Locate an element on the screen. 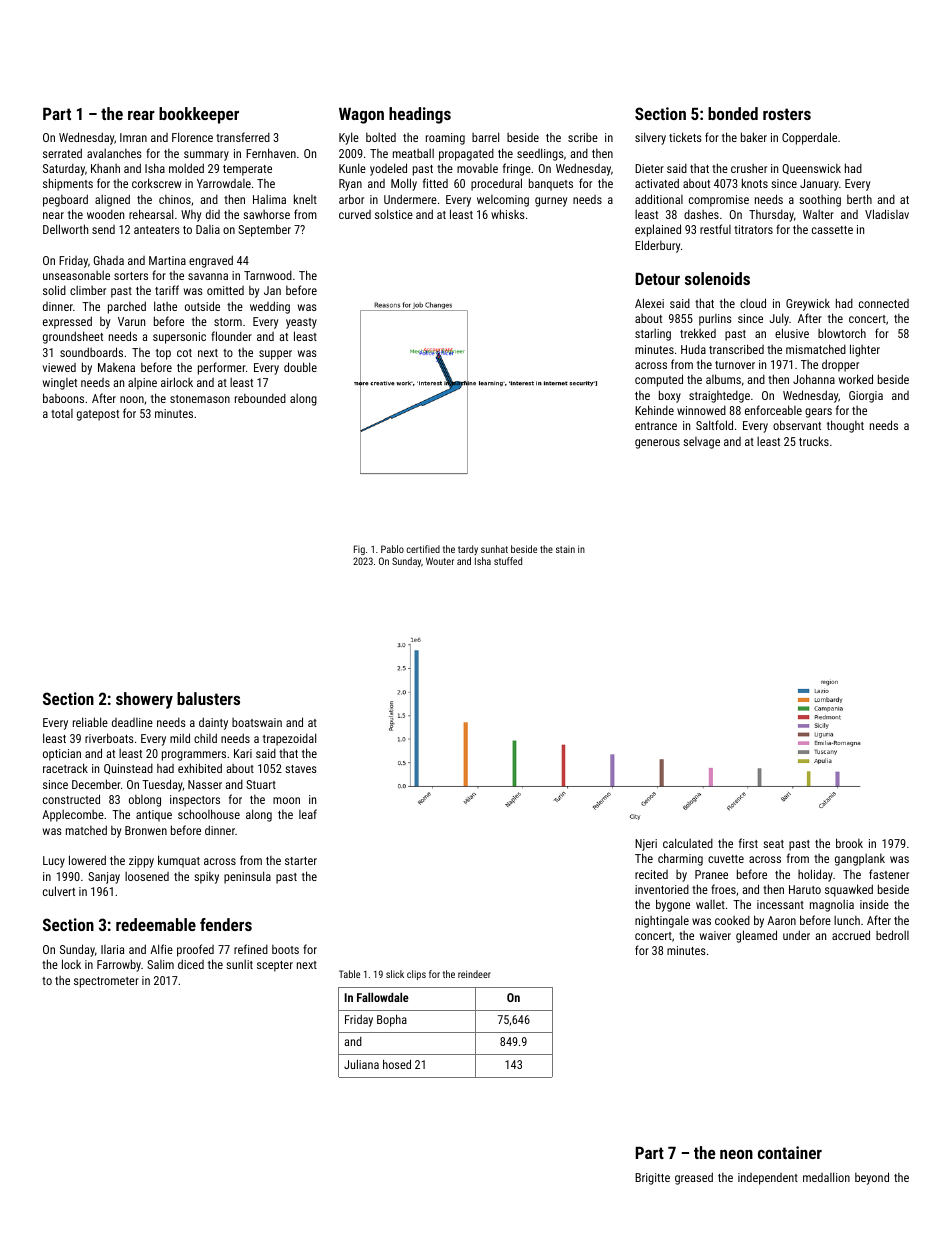  boatswain is located at coordinates (257, 722).
